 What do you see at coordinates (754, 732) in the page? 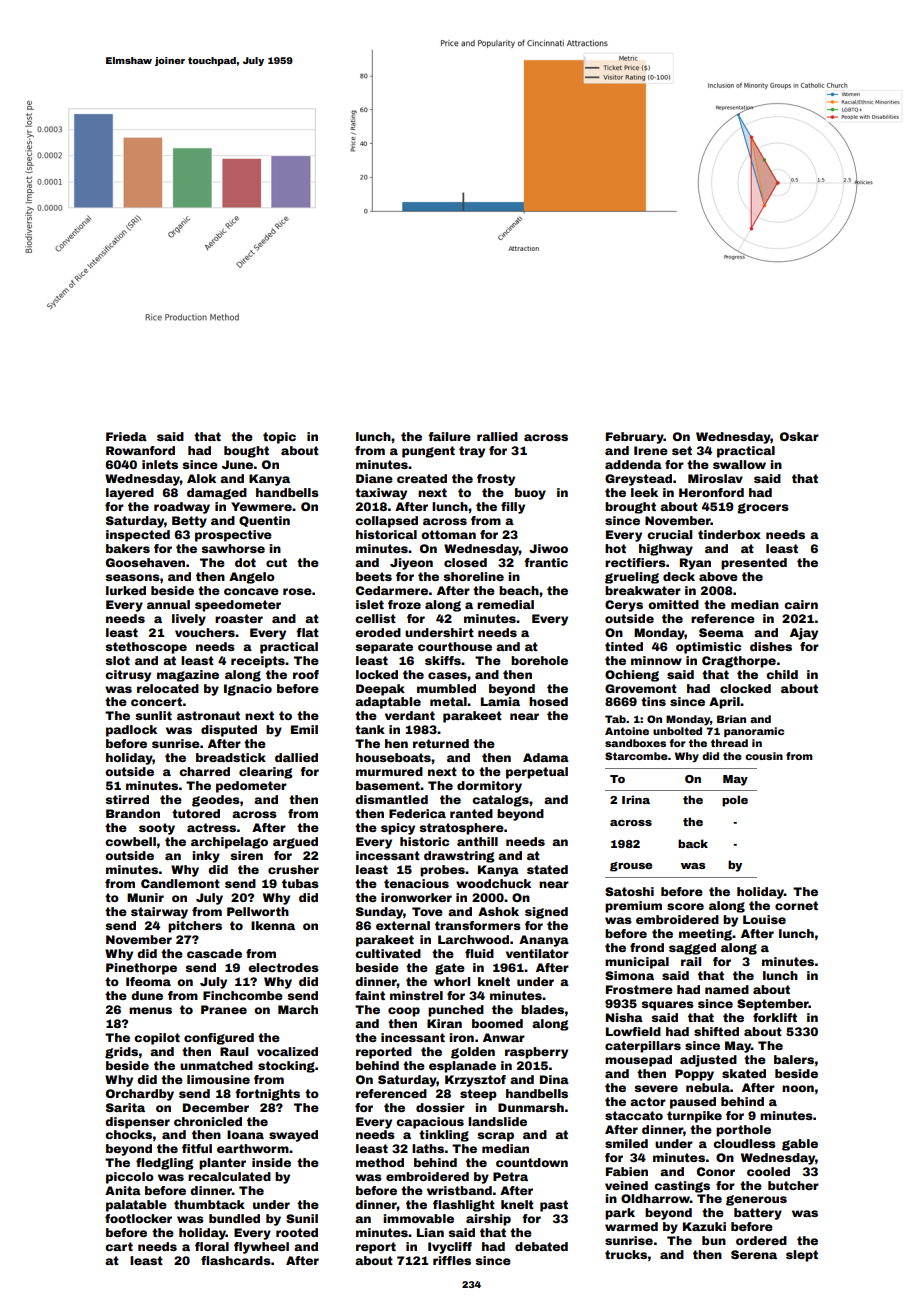
I see `panoramic` at bounding box center [754, 732].
